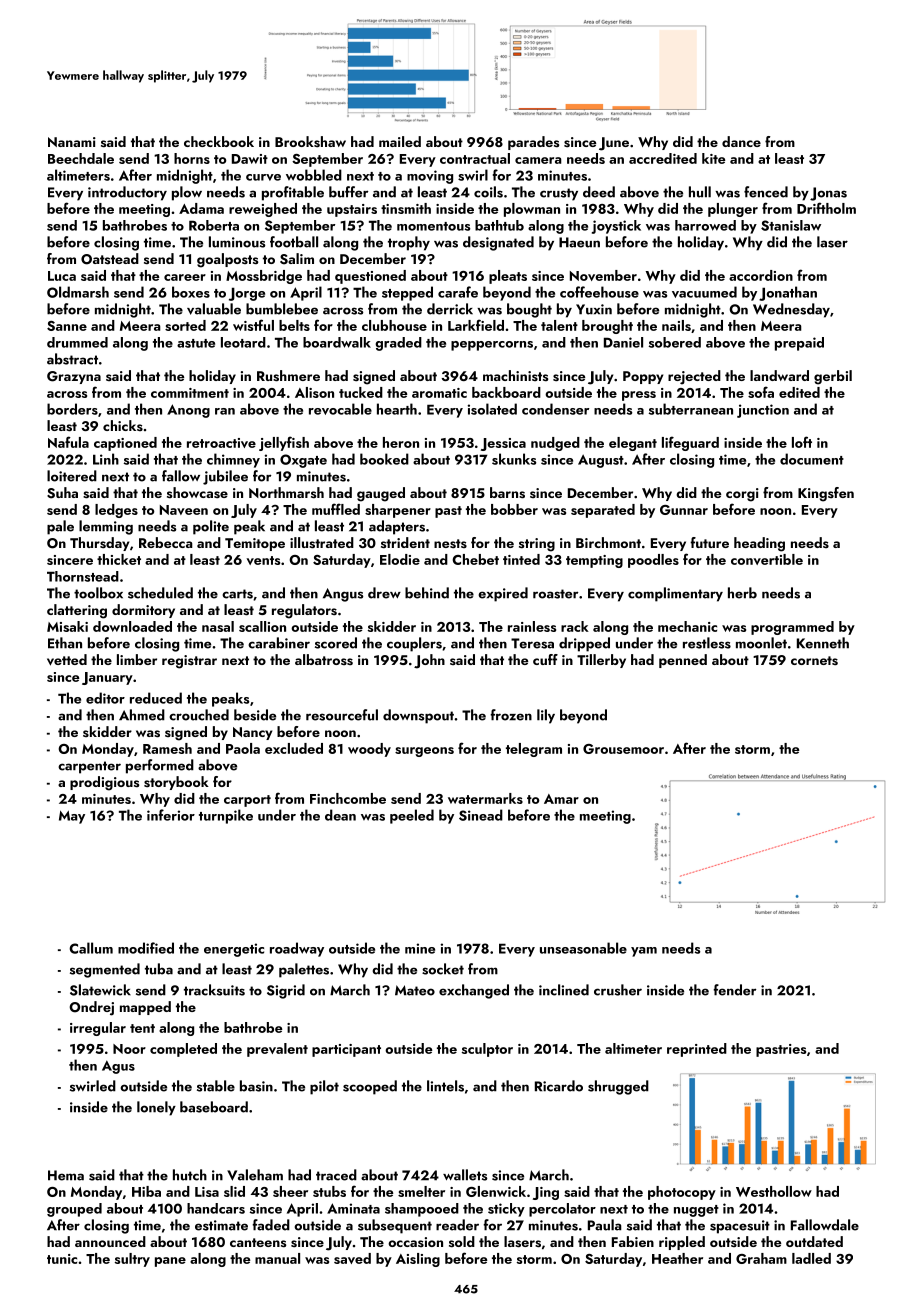 This screenshot has height=1316, width=908. Describe the element at coordinates (713, 158) in the screenshot. I see `kite` at that location.
